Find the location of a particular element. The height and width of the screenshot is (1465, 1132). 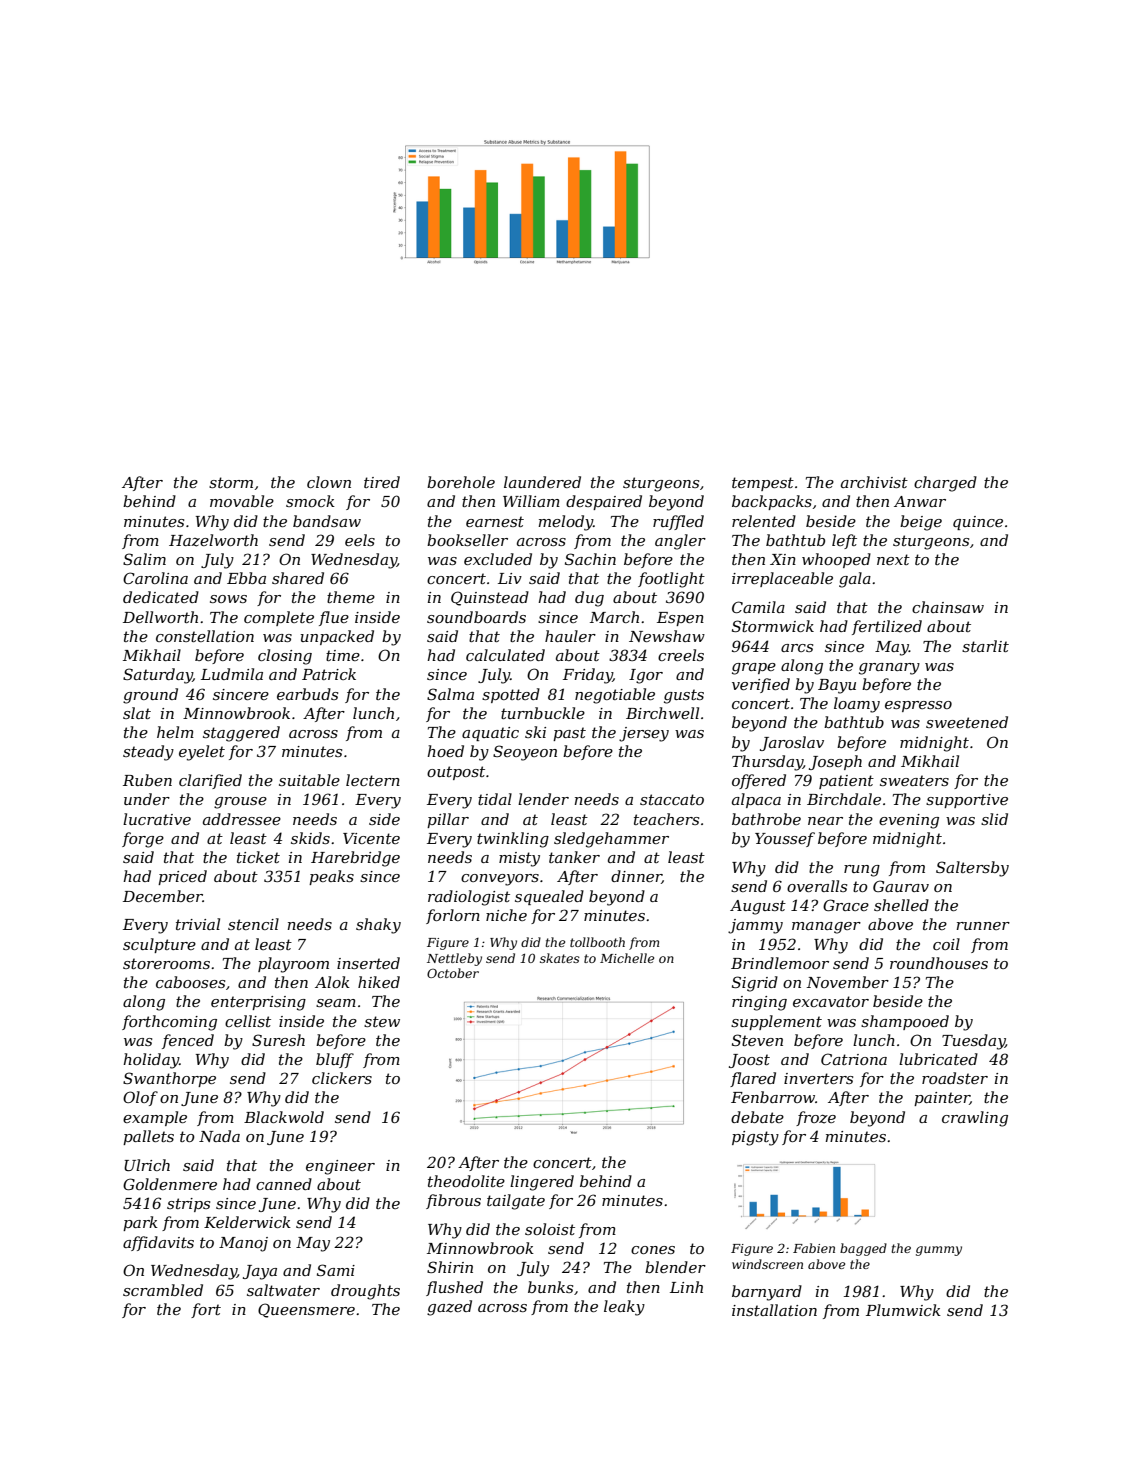

Queensmere is located at coordinates (306, 1310).
